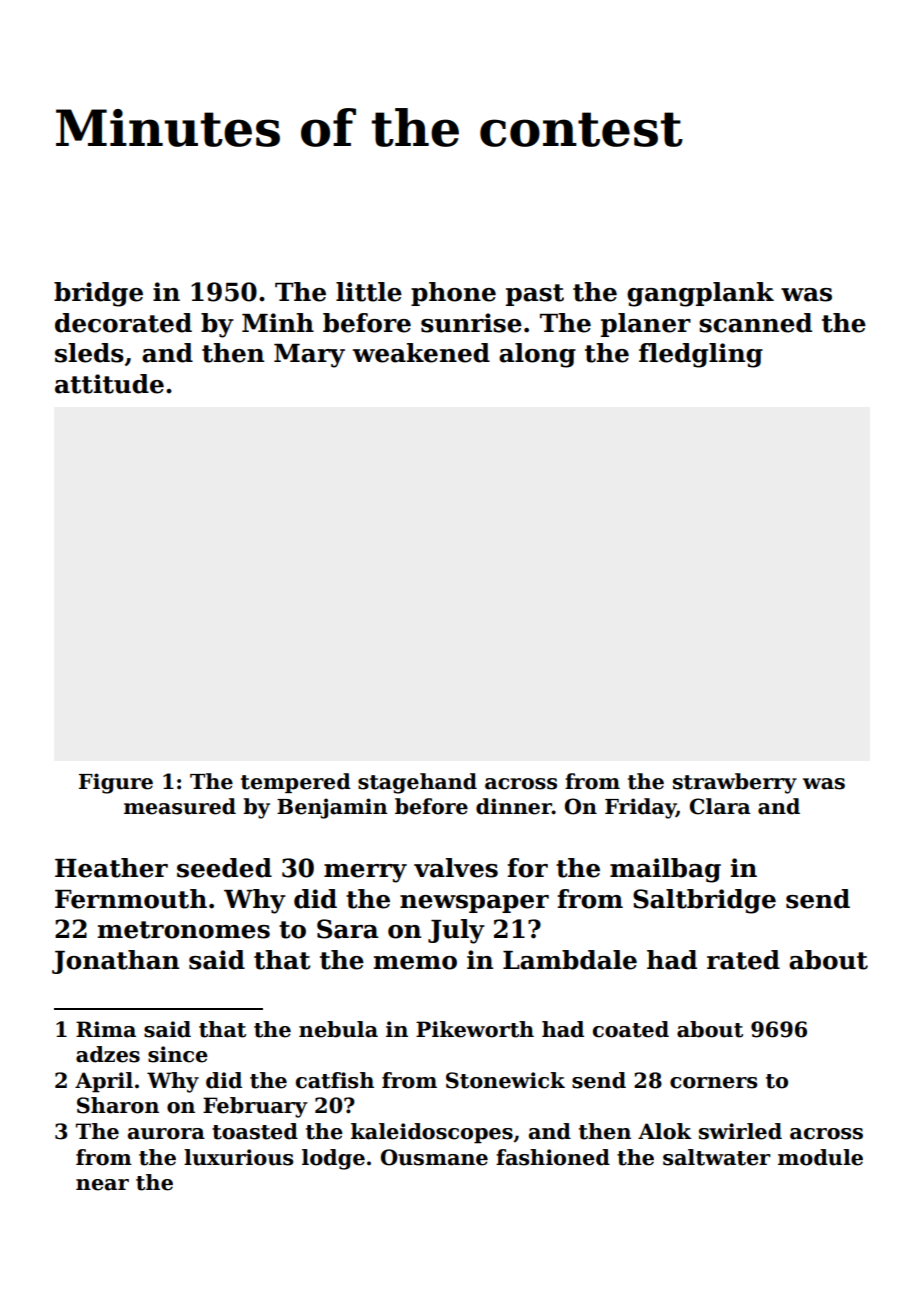 This page has height=1311, width=924. What do you see at coordinates (514, 806) in the page?
I see `dinner` at bounding box center [514, 806].
